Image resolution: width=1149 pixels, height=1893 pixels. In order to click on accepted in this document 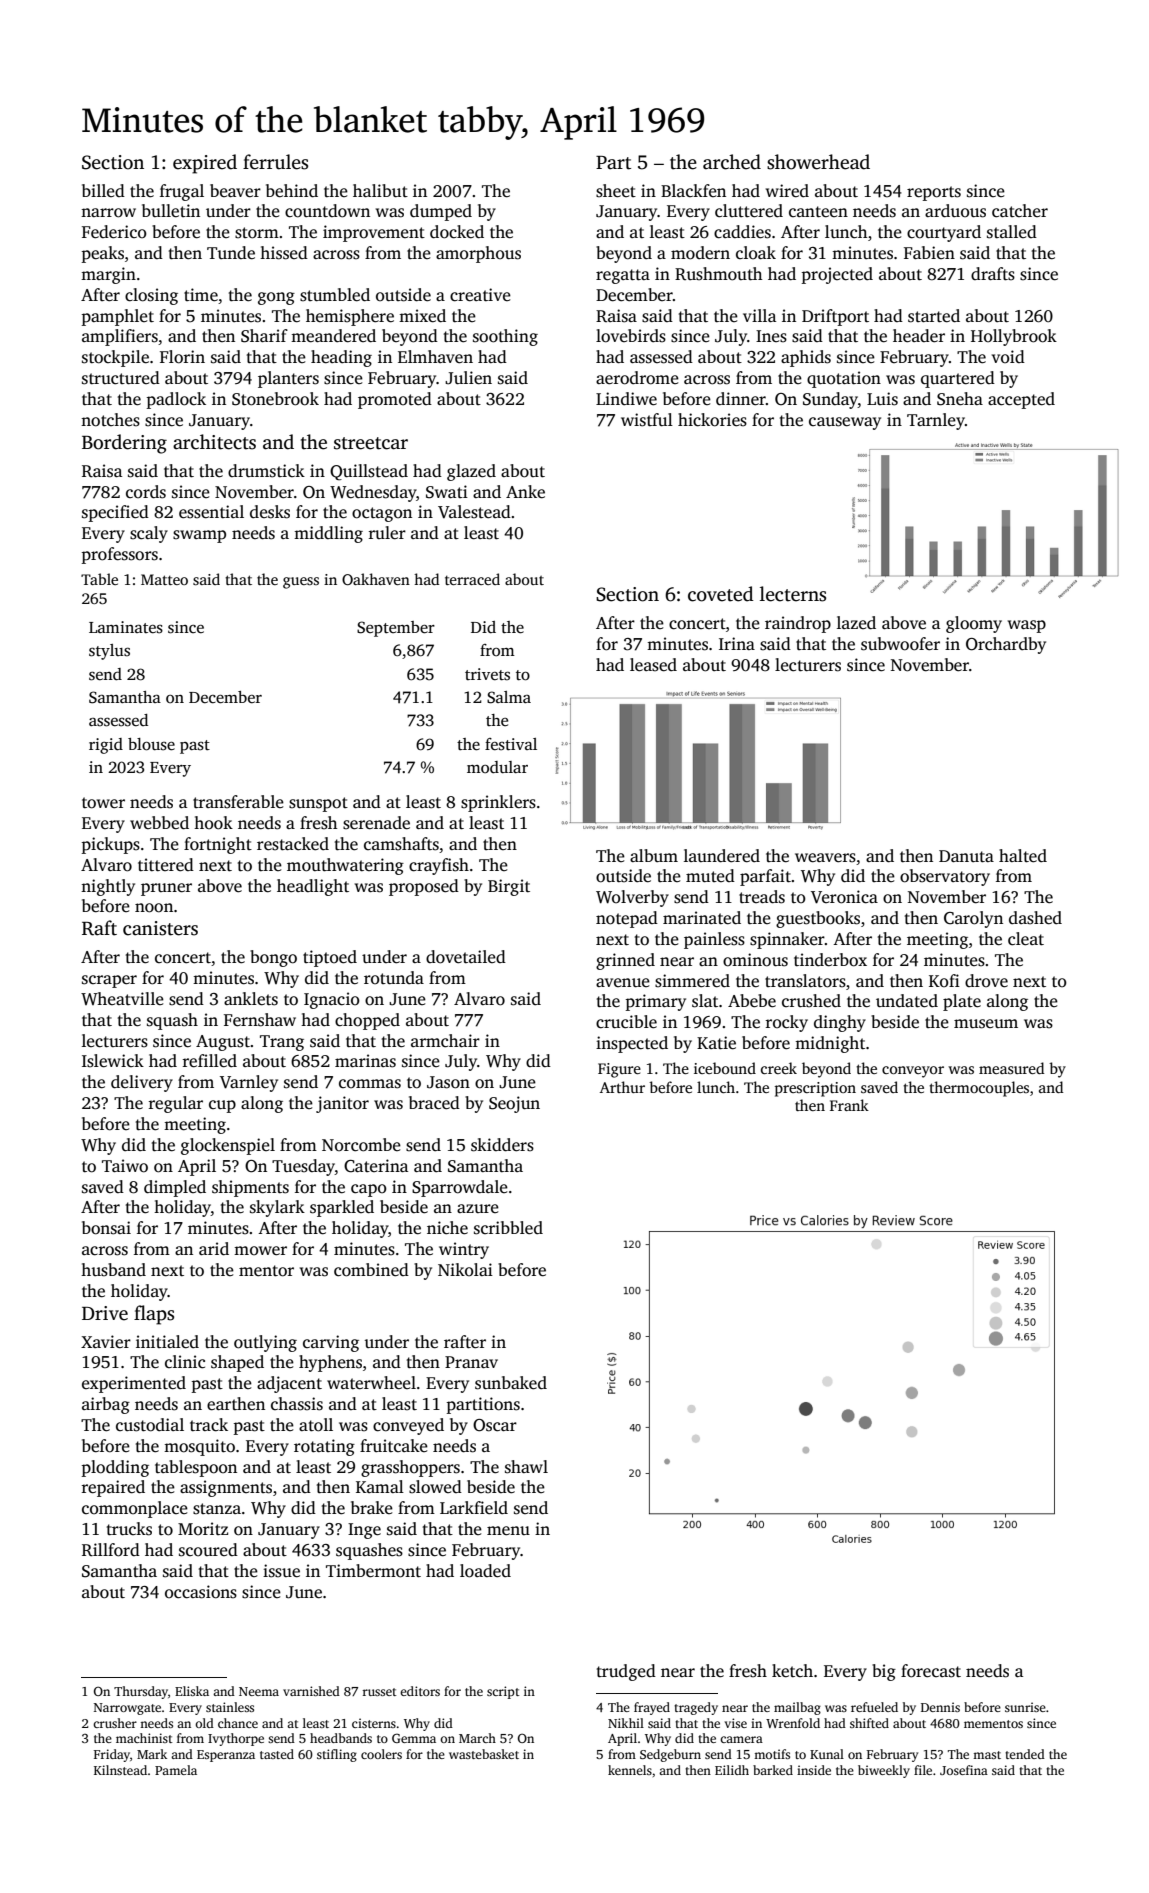, I will do `click(1021, 400)`.
